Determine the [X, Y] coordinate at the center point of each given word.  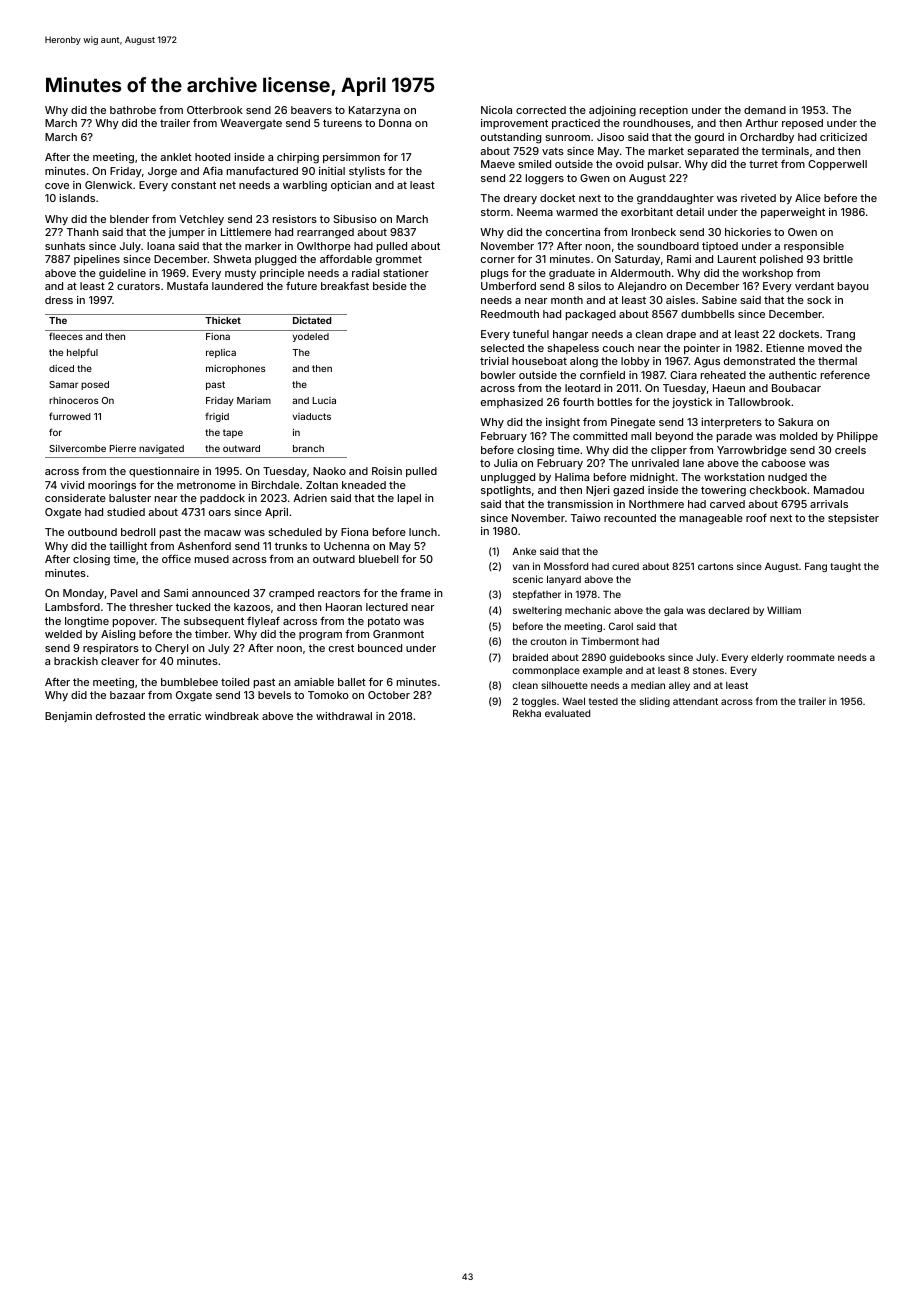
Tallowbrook [759, 402]
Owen [802, 232]
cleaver [120, 661]
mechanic [588, 610]
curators [138, 286]
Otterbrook [215, 110]
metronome [206, 485]
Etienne [785, 348]
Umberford [508, 285]
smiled [534, 164]
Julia [505, 463]
